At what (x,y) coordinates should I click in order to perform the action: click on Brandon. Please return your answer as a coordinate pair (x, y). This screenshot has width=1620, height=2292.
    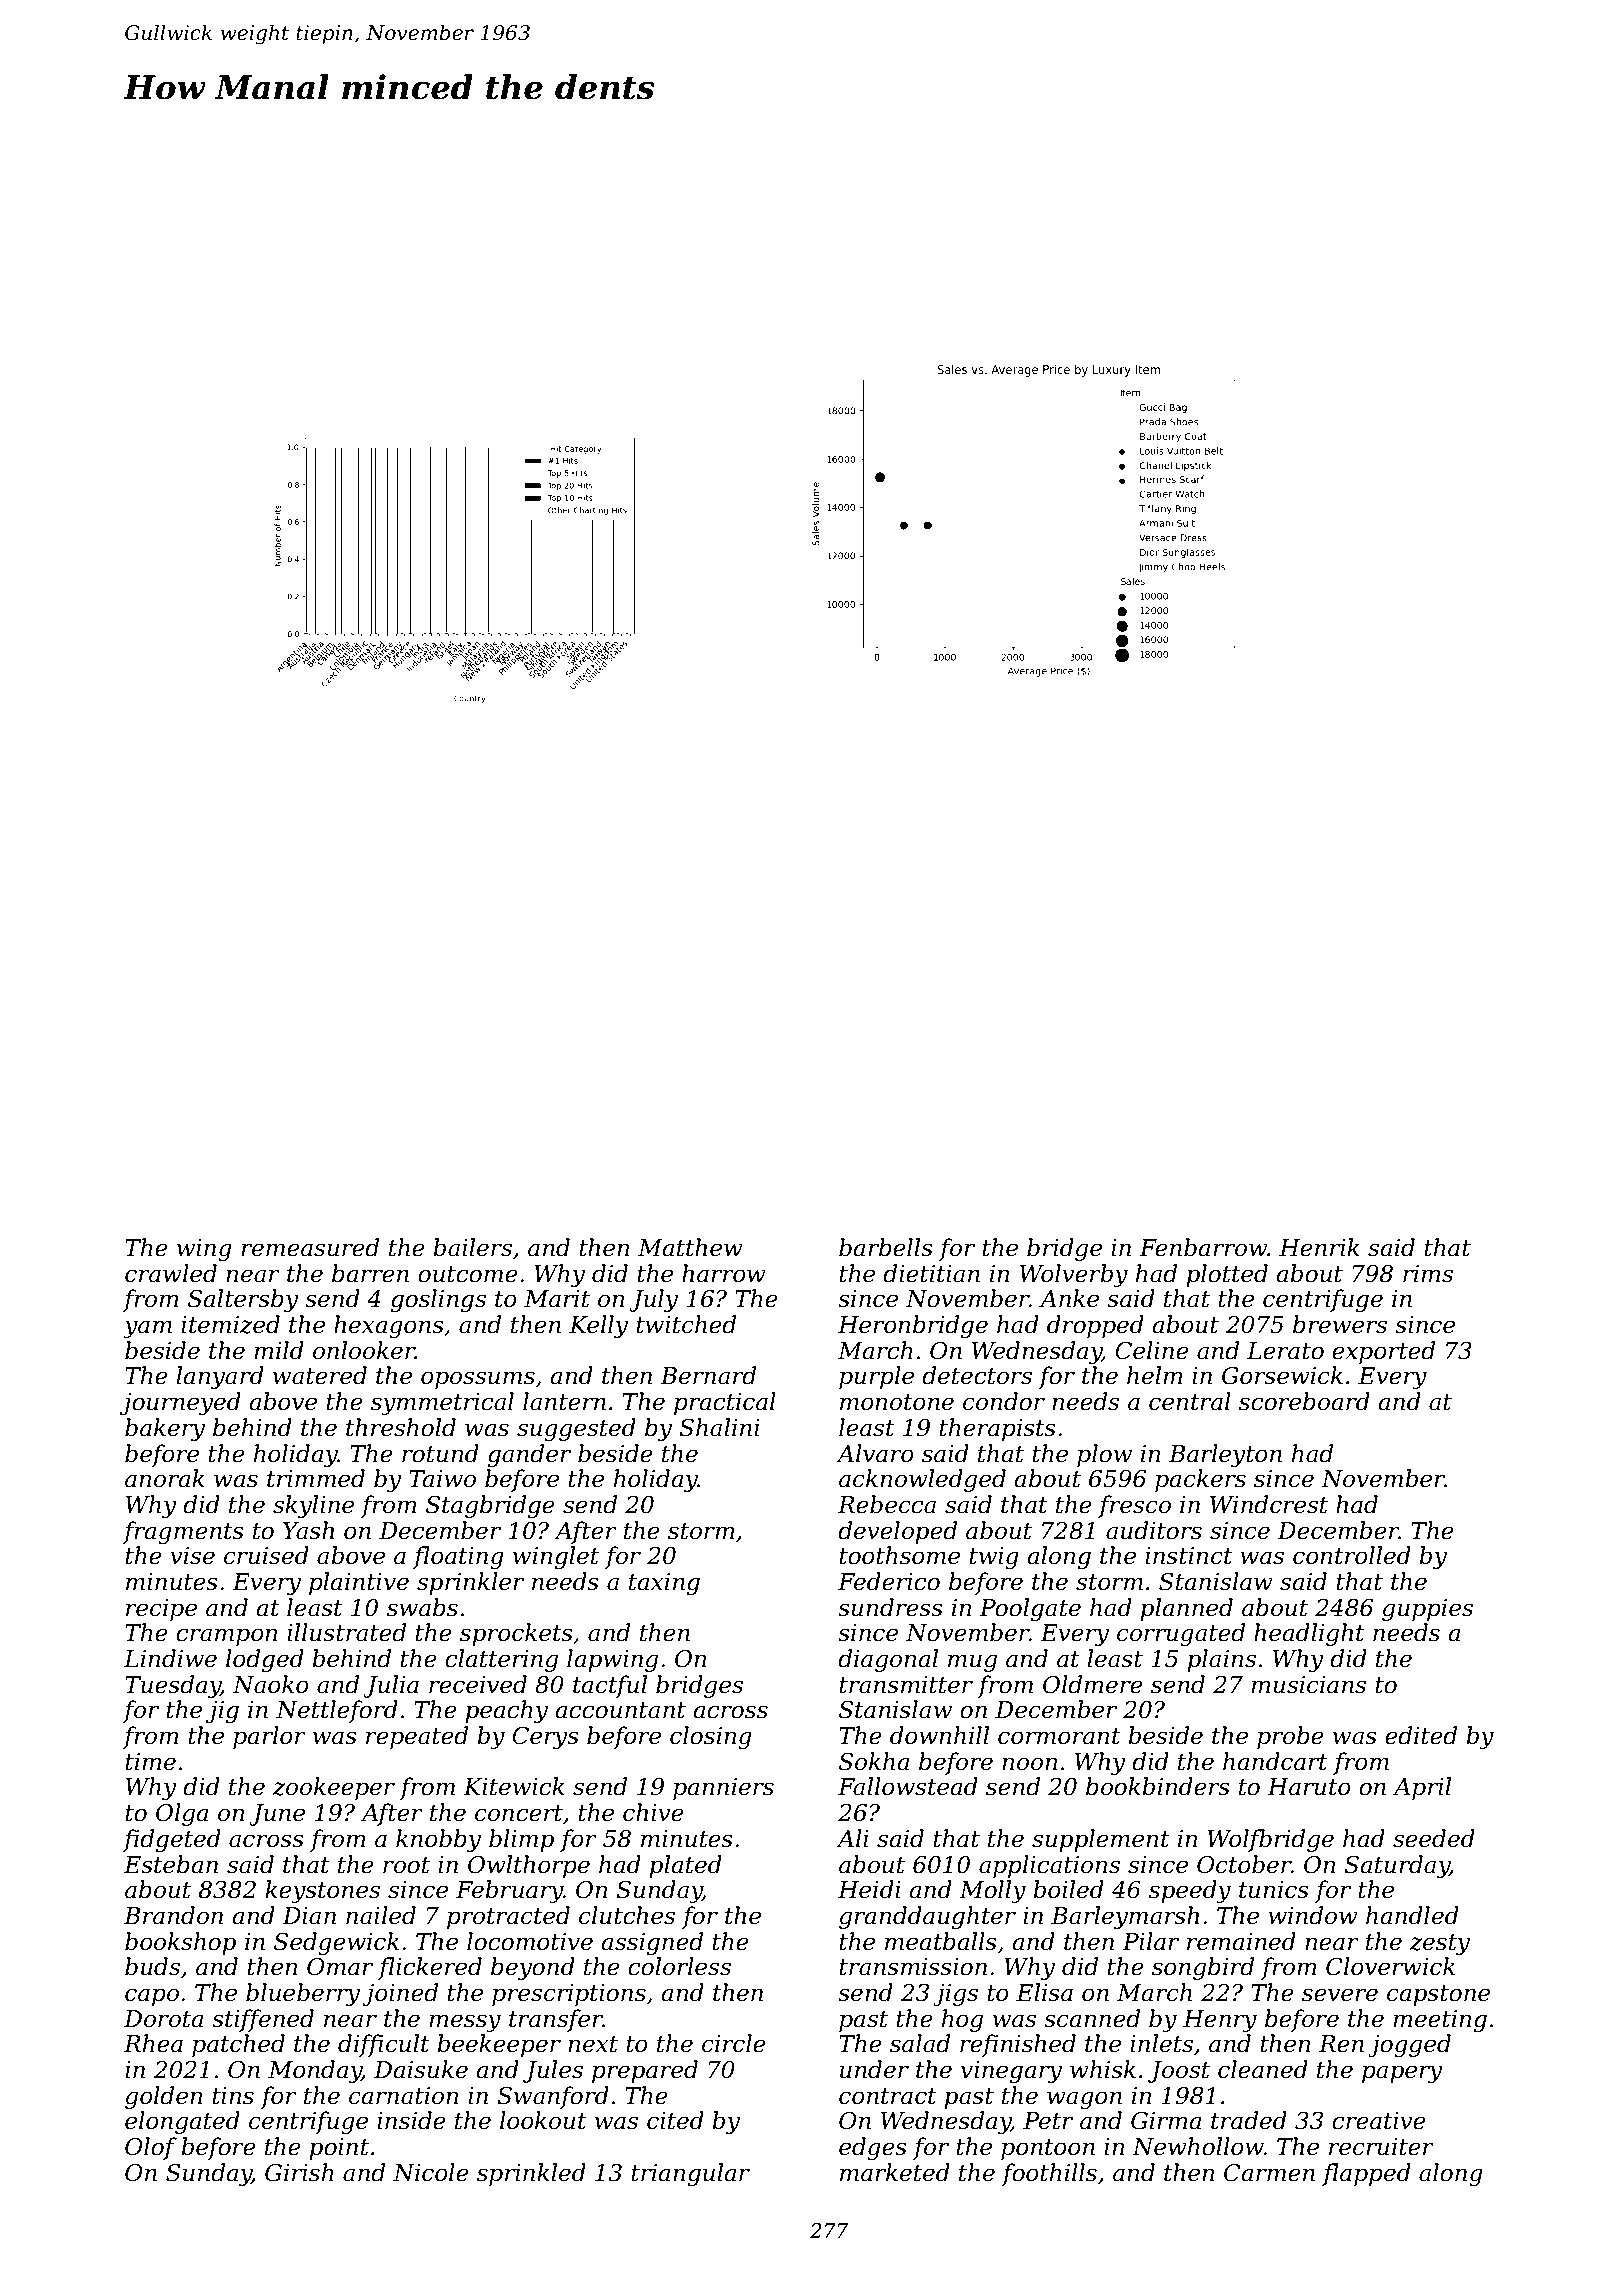
    Looking at the image, I should click on (173, 1915).
